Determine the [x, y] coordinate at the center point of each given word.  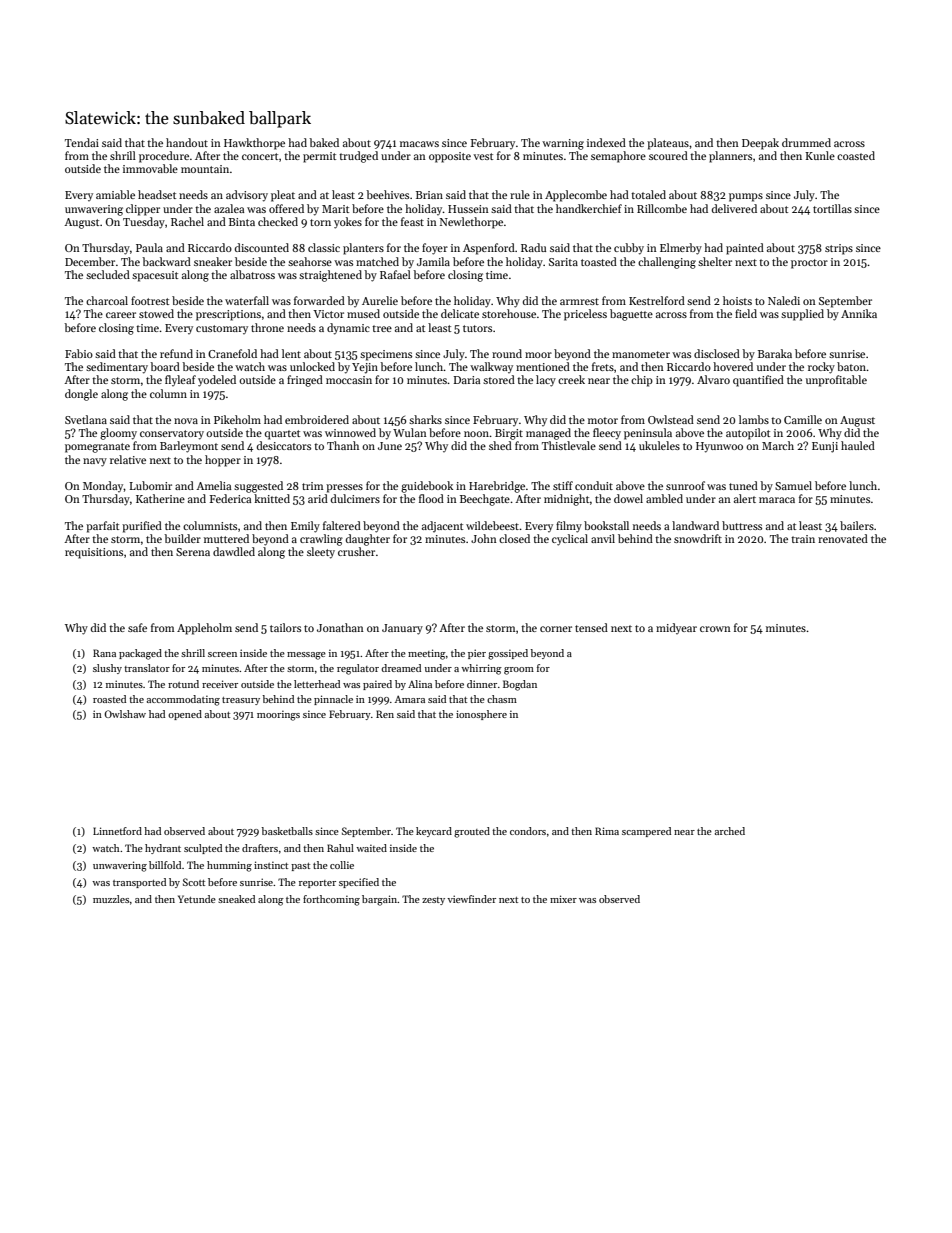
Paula [149, 247]
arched [730, 831]
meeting [427, 654]
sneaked [236, 899]
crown [715, 629]
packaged [140, 654]
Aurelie [380, 300]
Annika [859, 313]
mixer [563, 899]
